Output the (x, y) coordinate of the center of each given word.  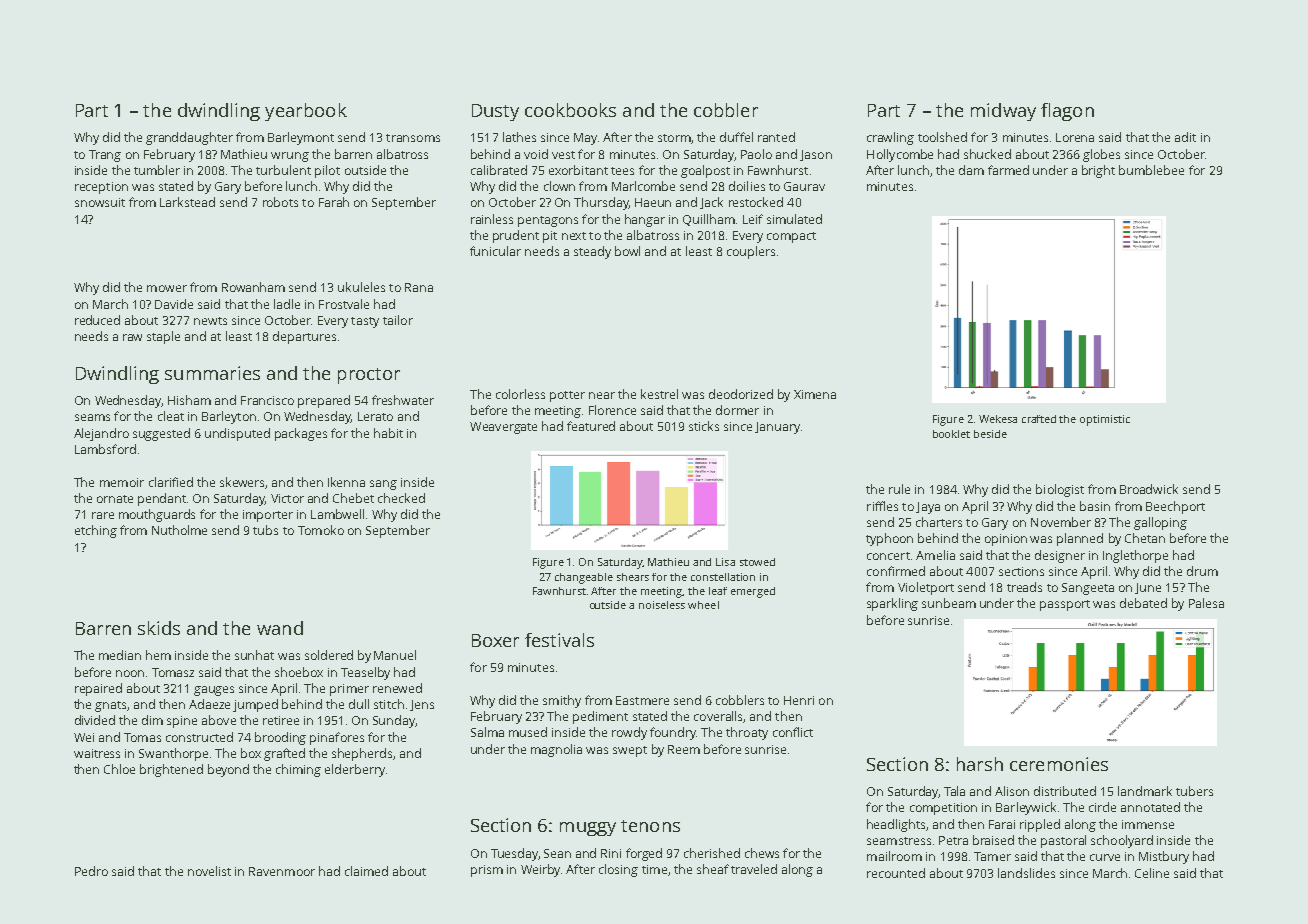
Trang (105, 156)
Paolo (756, 154)
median (120, 655)
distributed (1065, 791)
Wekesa (998, 419)
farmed (1008, 170)
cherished (712, 853)
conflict (793, 732)
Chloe (119, 769)
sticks (704, 426)
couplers (751, 252)
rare (103, 515)
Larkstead (187, 202)
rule (899, 489)
